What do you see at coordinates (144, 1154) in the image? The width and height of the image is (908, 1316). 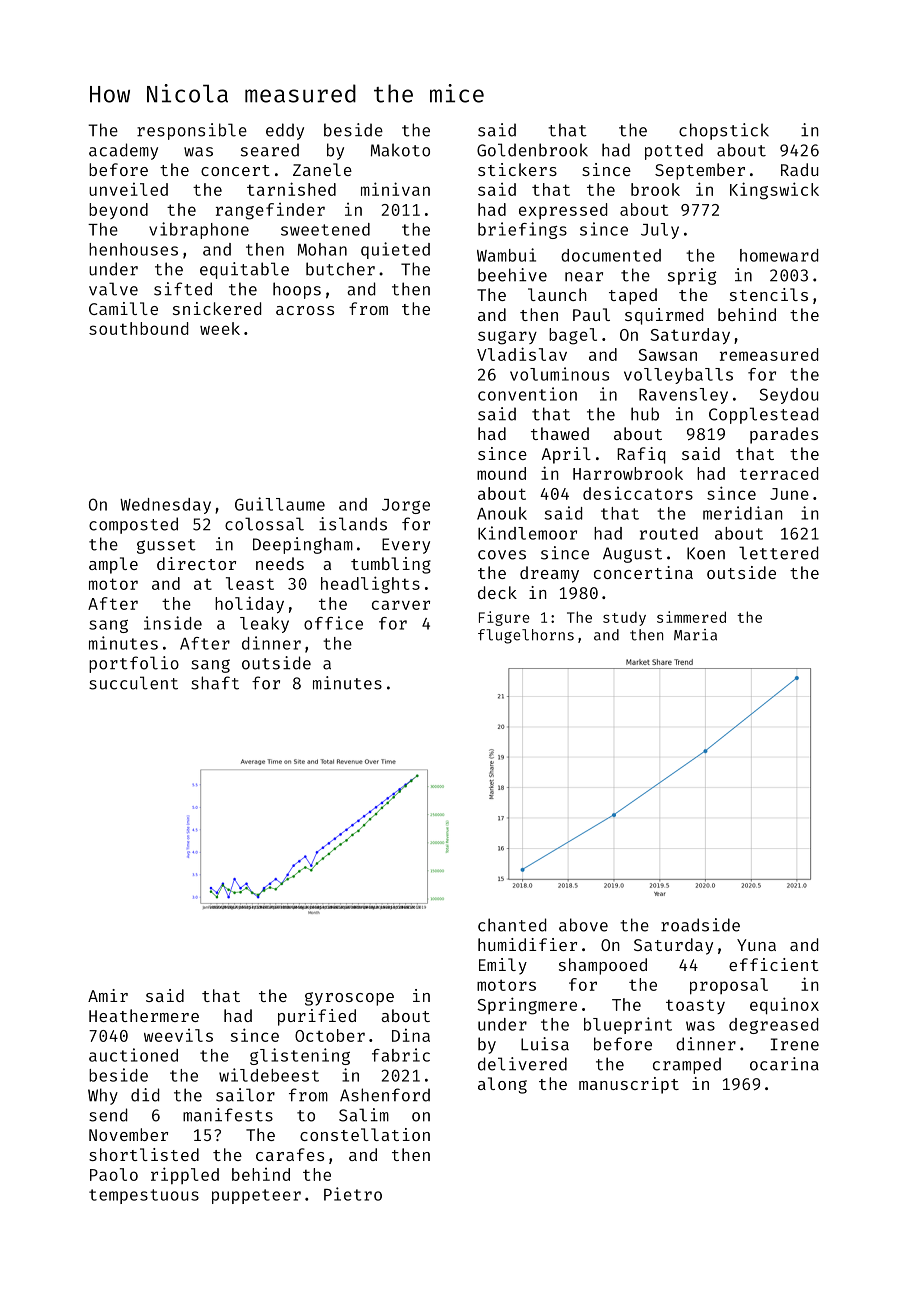 I see `shortlisted` at bounding box center [144, 1154].
